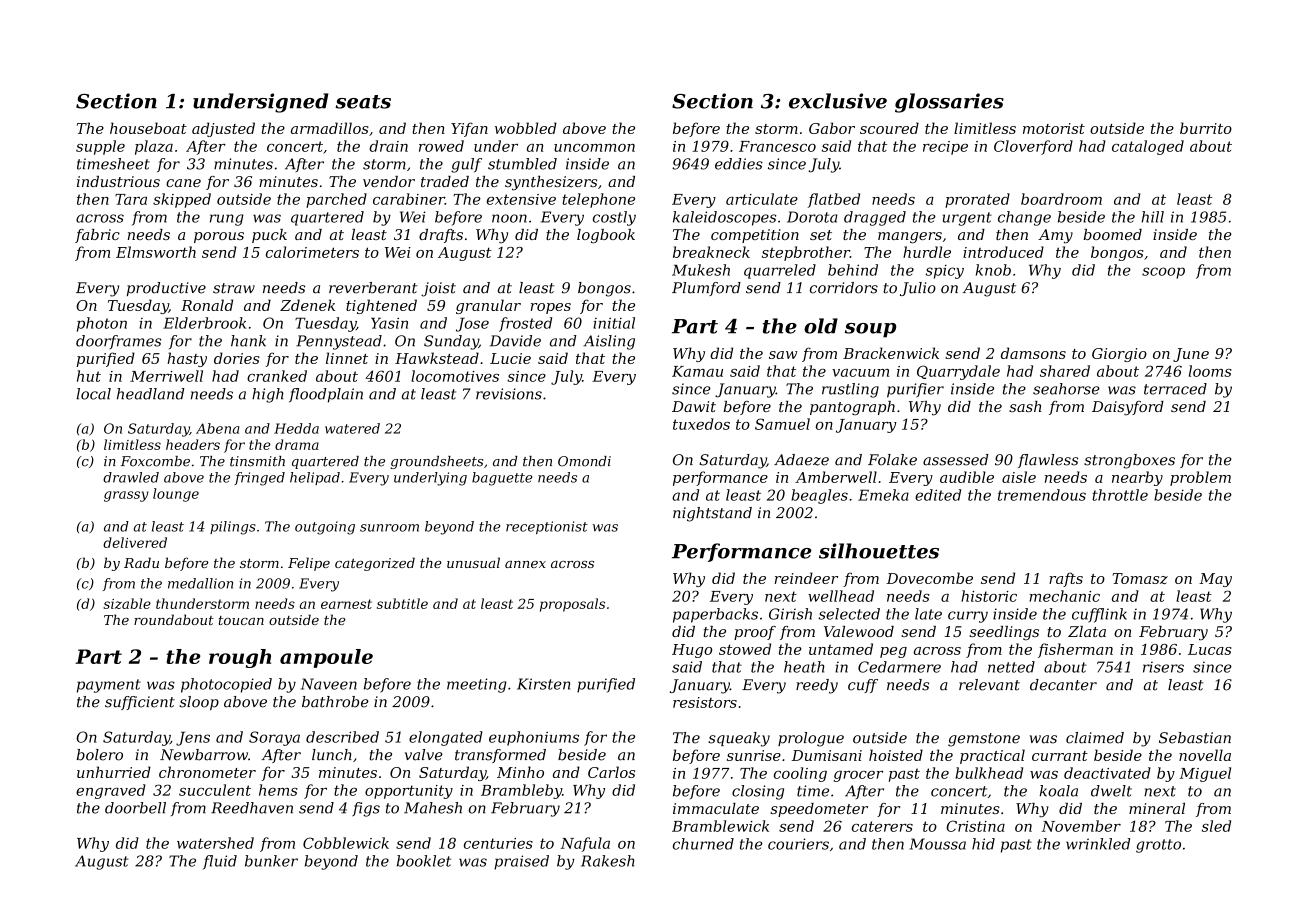 The width and height of the page is (1308, 924). What do you see at coordinates (473, 562) in the page?
I see `unusual` at bounding box center [473, 562].
